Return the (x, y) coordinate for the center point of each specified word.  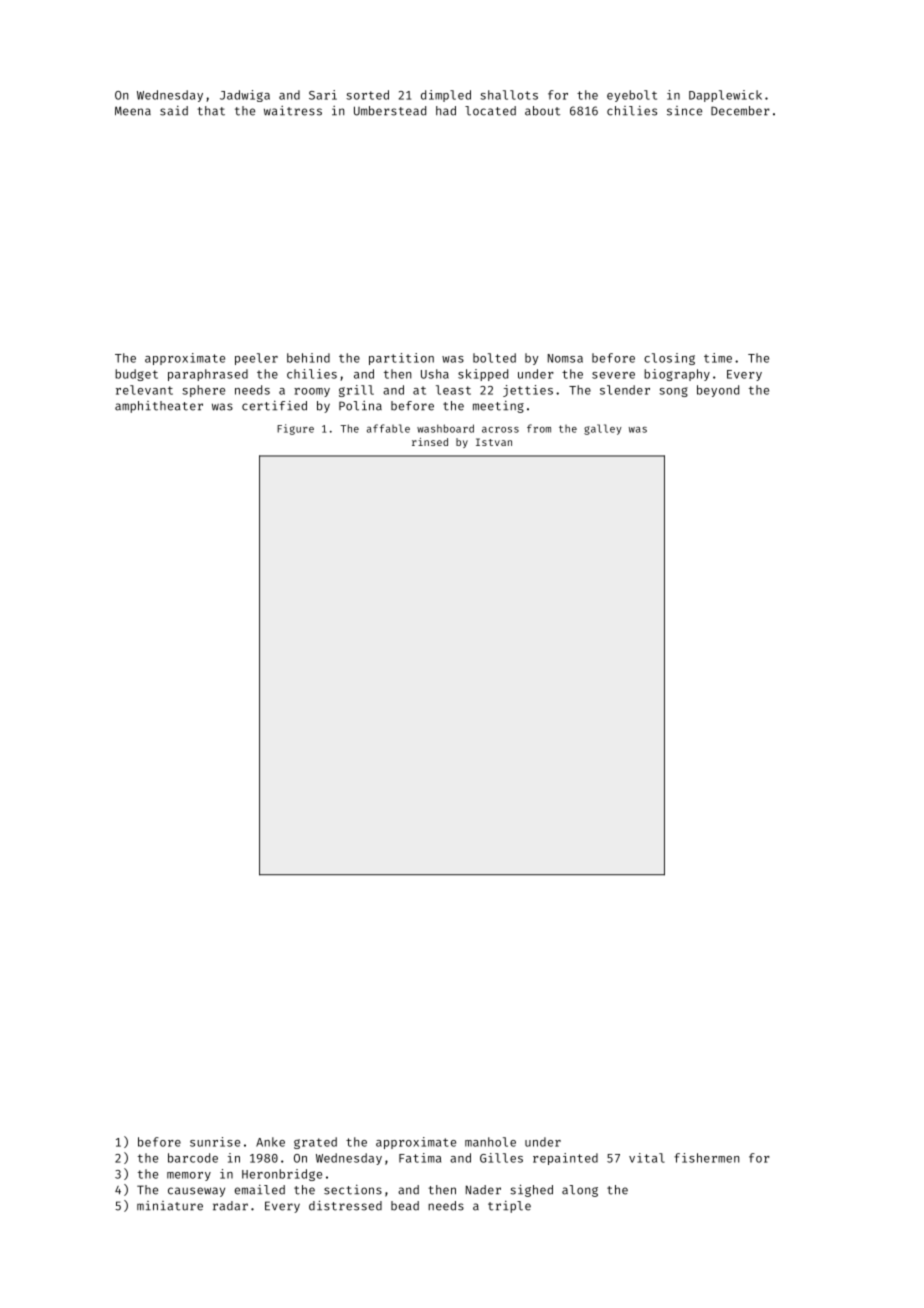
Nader (483, 1190)
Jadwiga (245, 96)
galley (603, 429)
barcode (193, 1158)
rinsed (430, 442)
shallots (509, 95)
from (539, 428)
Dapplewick (725, 96)
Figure (295, 429)
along (580, 1191)
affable (388, 428)
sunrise (215, 1142)
